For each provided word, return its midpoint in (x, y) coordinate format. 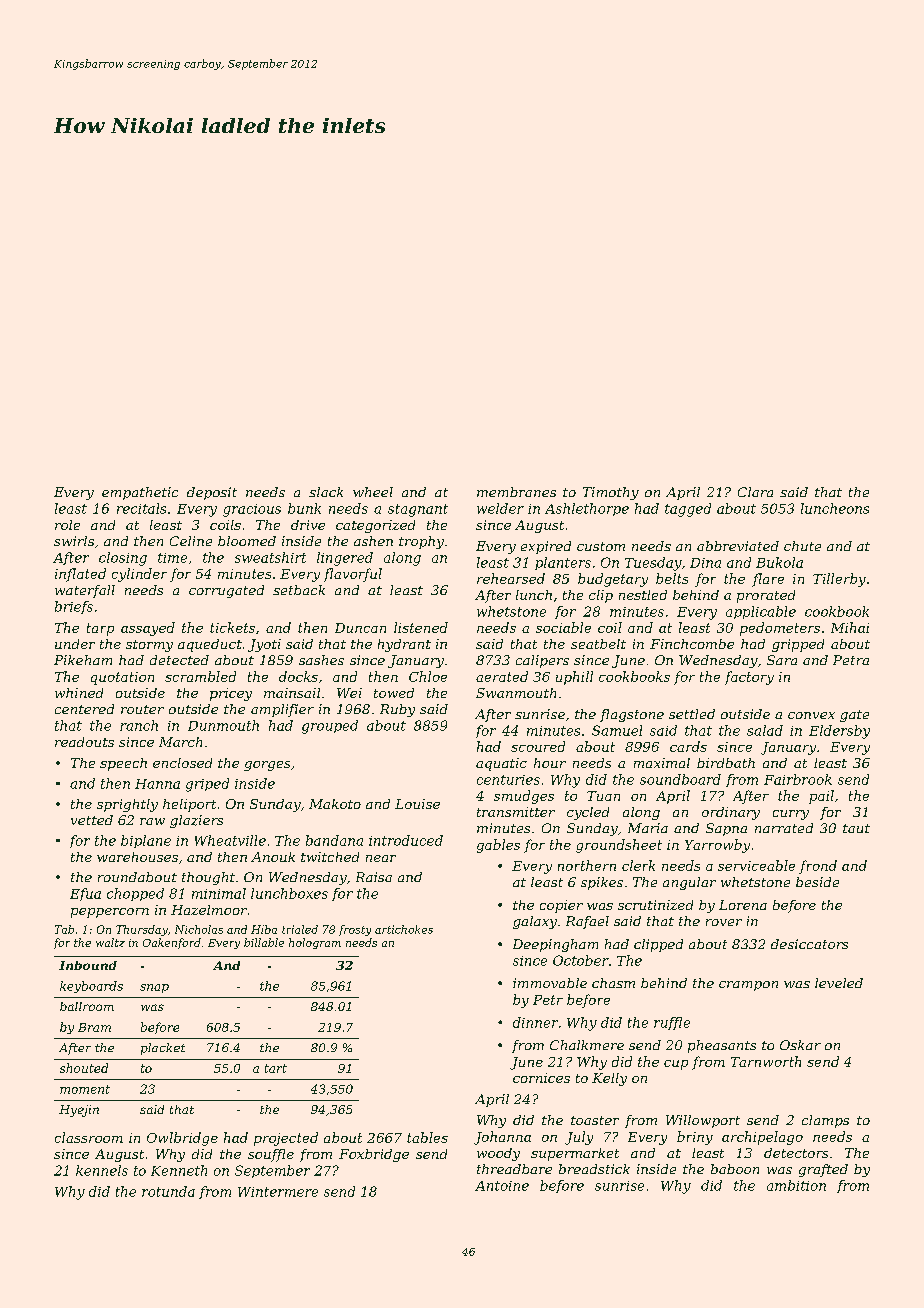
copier (561, 906)
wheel (373, 492)
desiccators (809, 944)
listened (421, 627)
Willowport (703, 1121)
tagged (688, 510)
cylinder (139, 575)
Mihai (850, 627)
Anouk (273, 857)
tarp (100, 629)
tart (276, 1068)
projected (286, 1139)
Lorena (743, 905)
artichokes (404, 929)
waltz (110, 942)
